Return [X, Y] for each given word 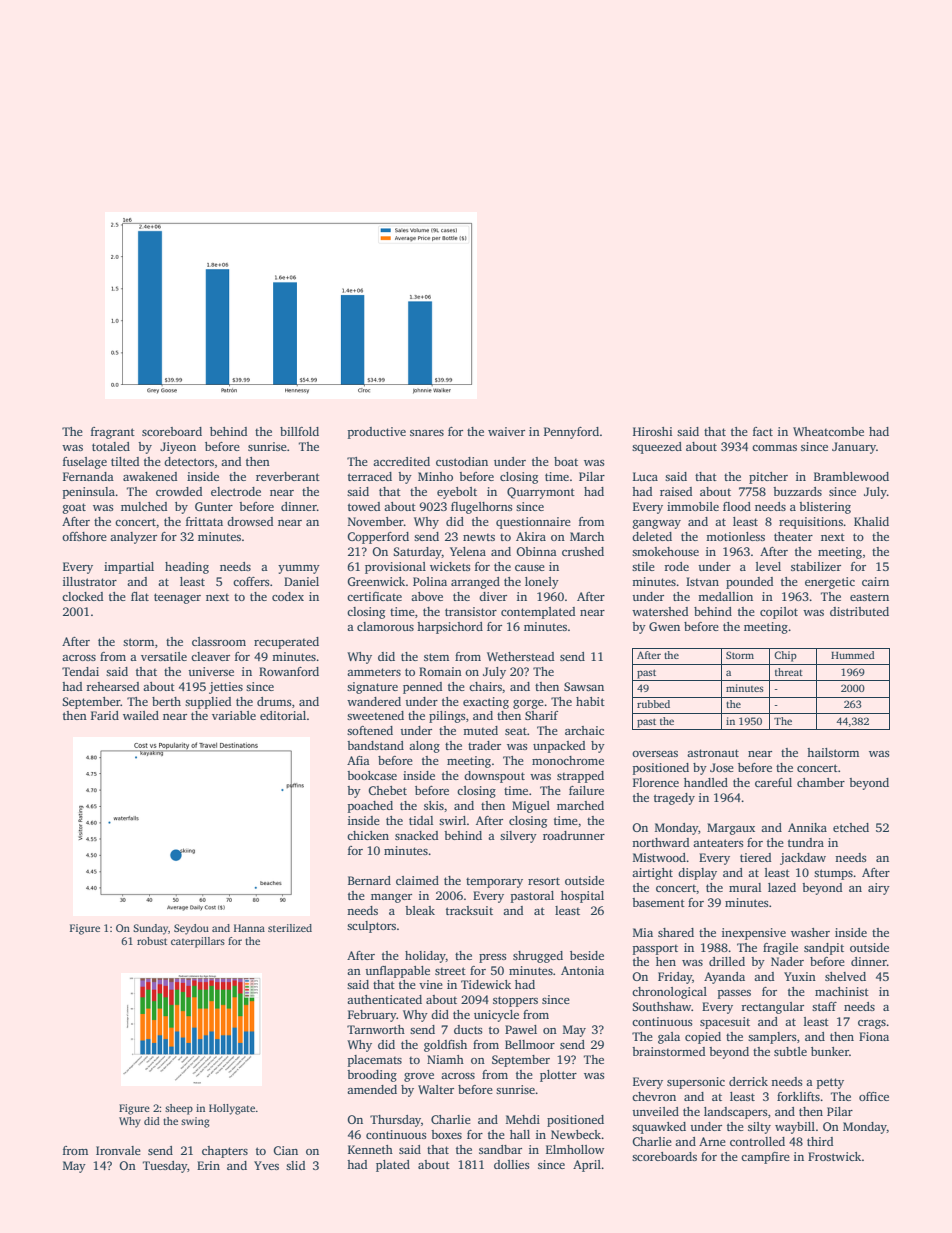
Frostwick [834, 1156]
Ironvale [118, 1150]
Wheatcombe [828, 431]
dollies [512, 1164]
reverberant [288, 476]
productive [377, 433]
